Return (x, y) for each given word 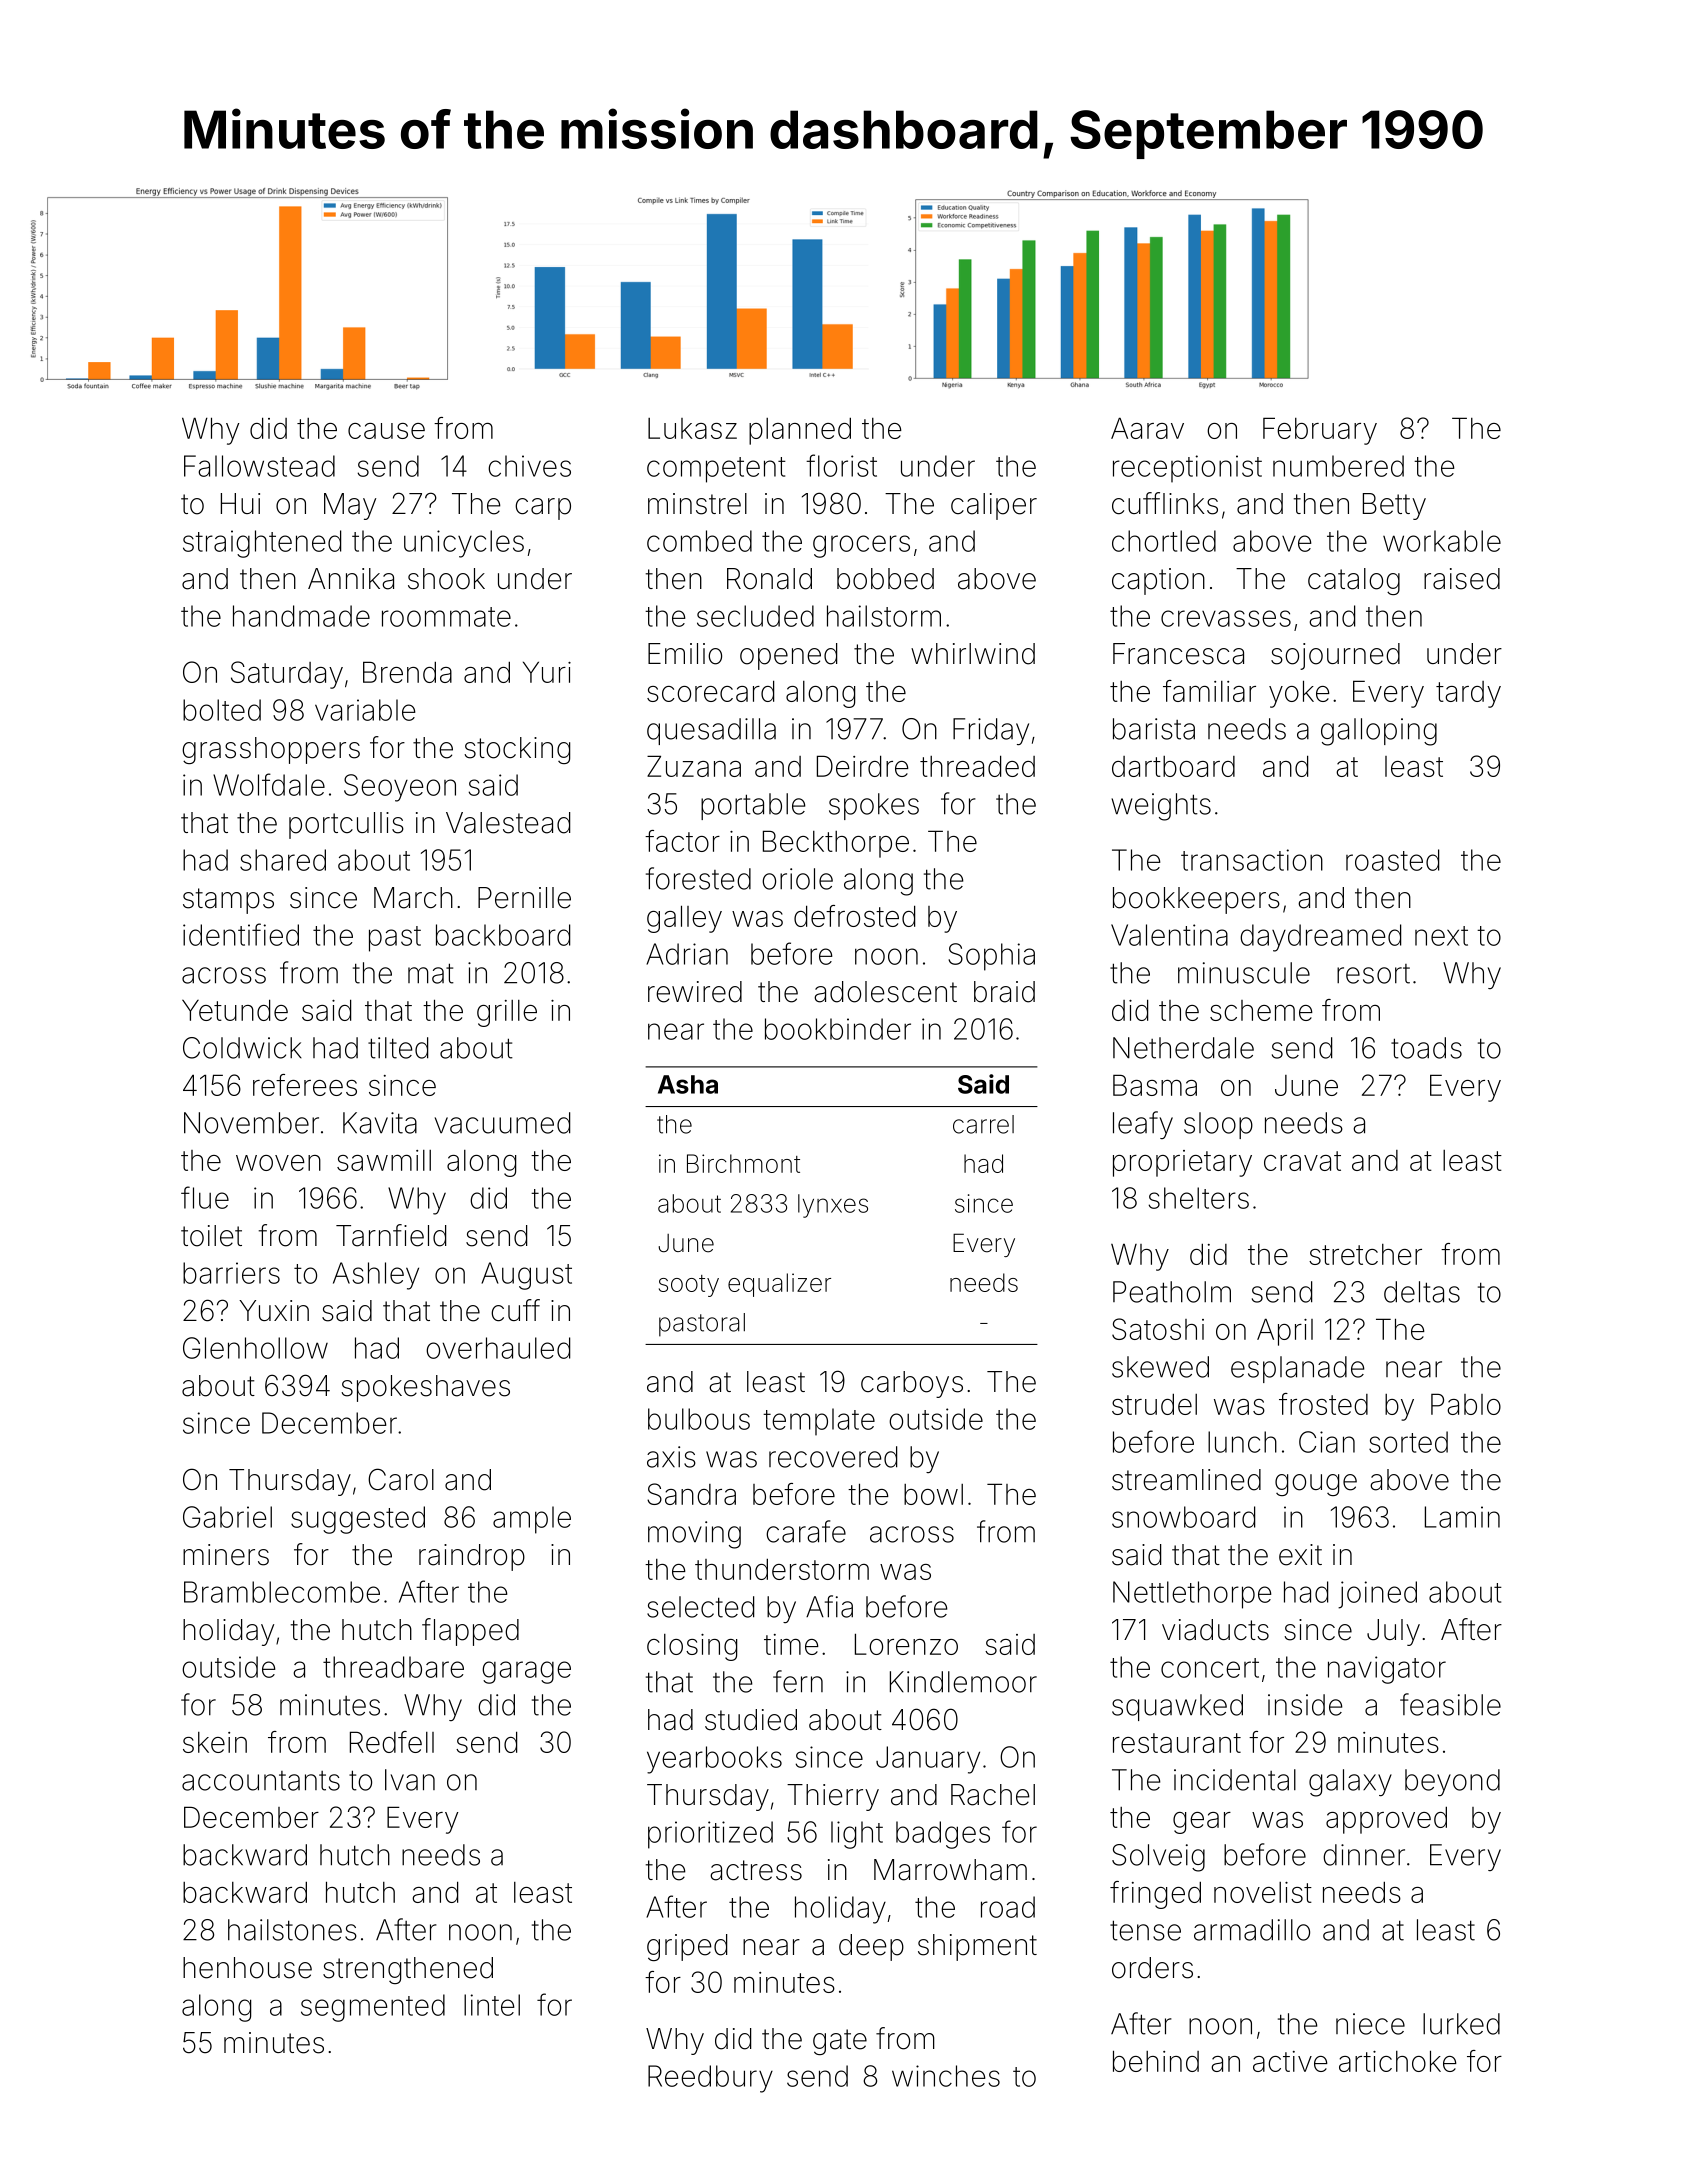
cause (386, 431)
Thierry (833, 1797)
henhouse (247, 1968)
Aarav (1147, 428)
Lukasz (692, 428)
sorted (1408, 1442)
